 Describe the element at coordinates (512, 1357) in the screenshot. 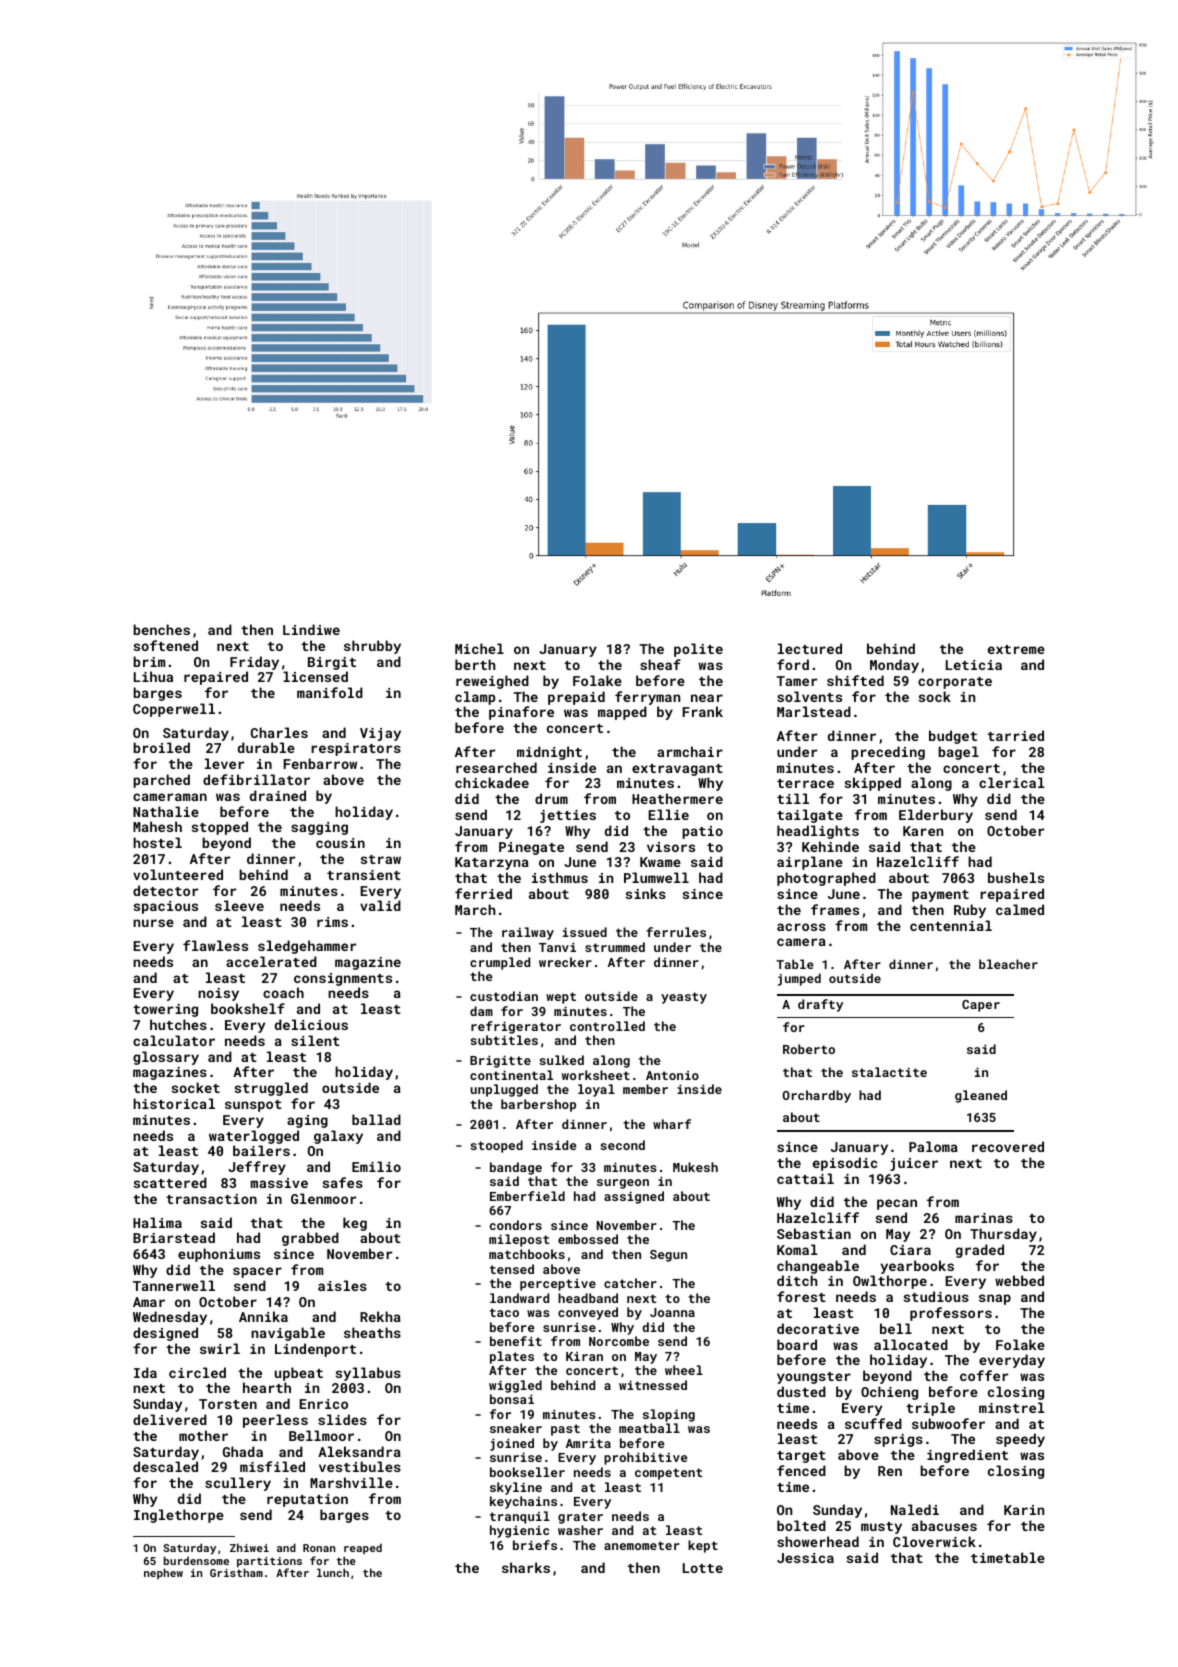

I see `plates` at that location.
